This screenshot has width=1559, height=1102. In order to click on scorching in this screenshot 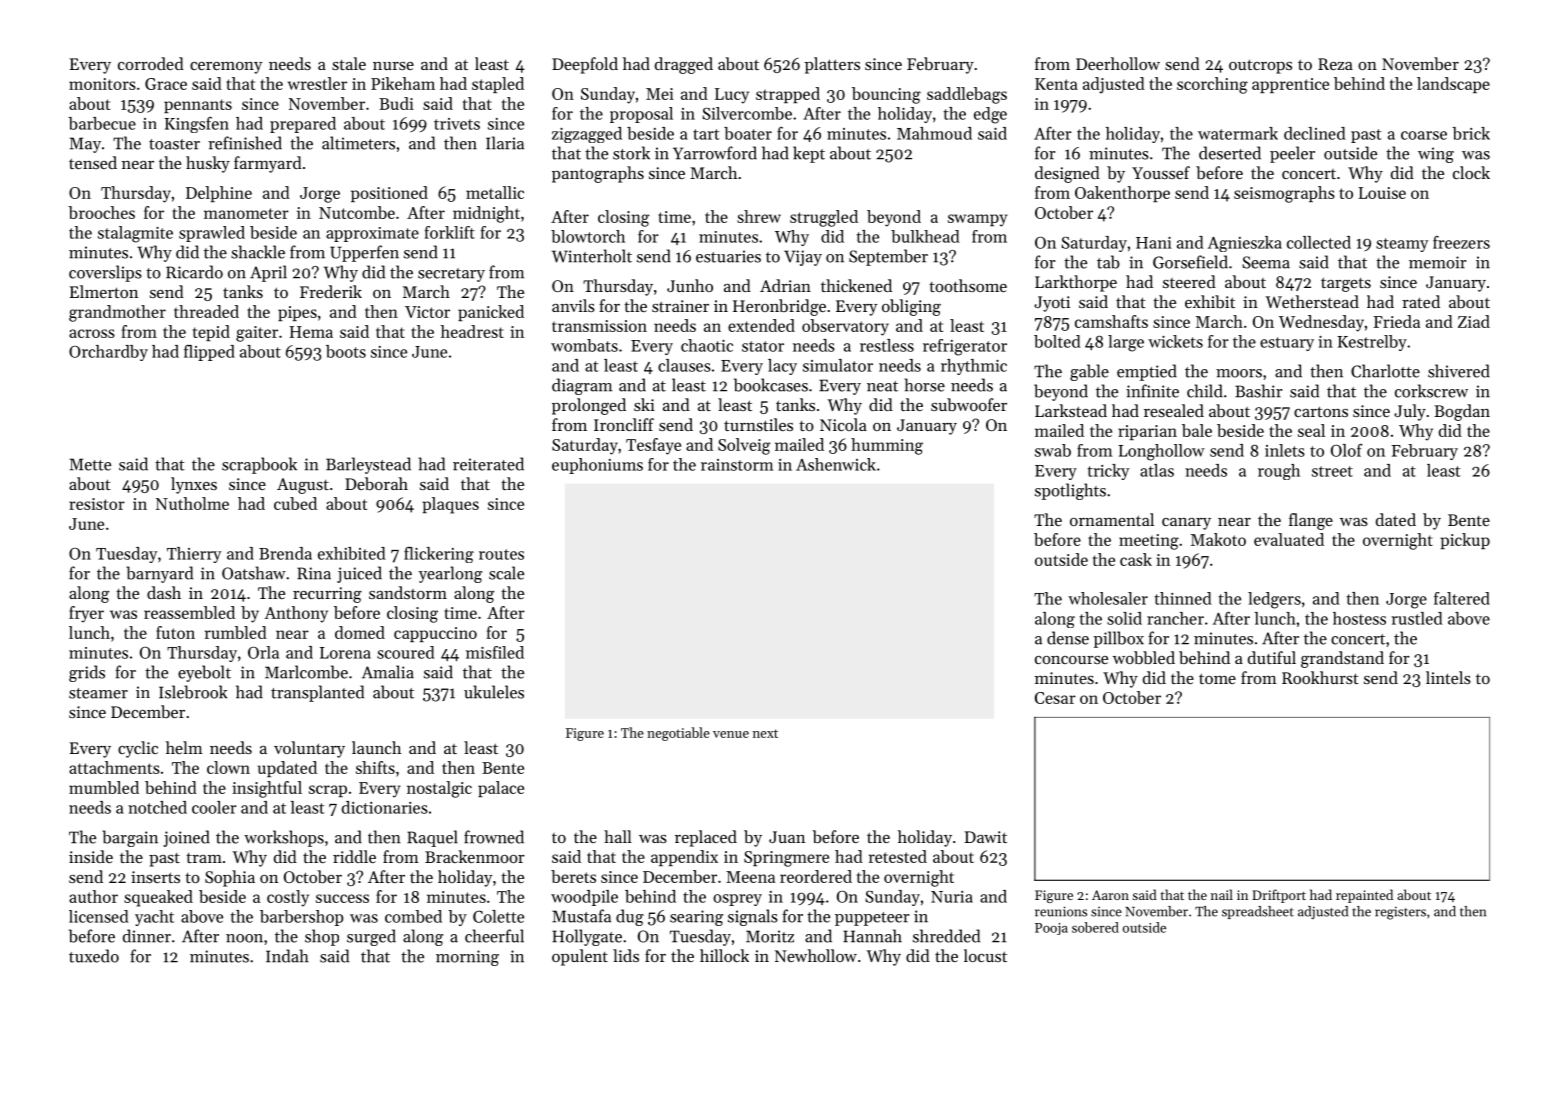, I will do `click(1212, 85)`.
